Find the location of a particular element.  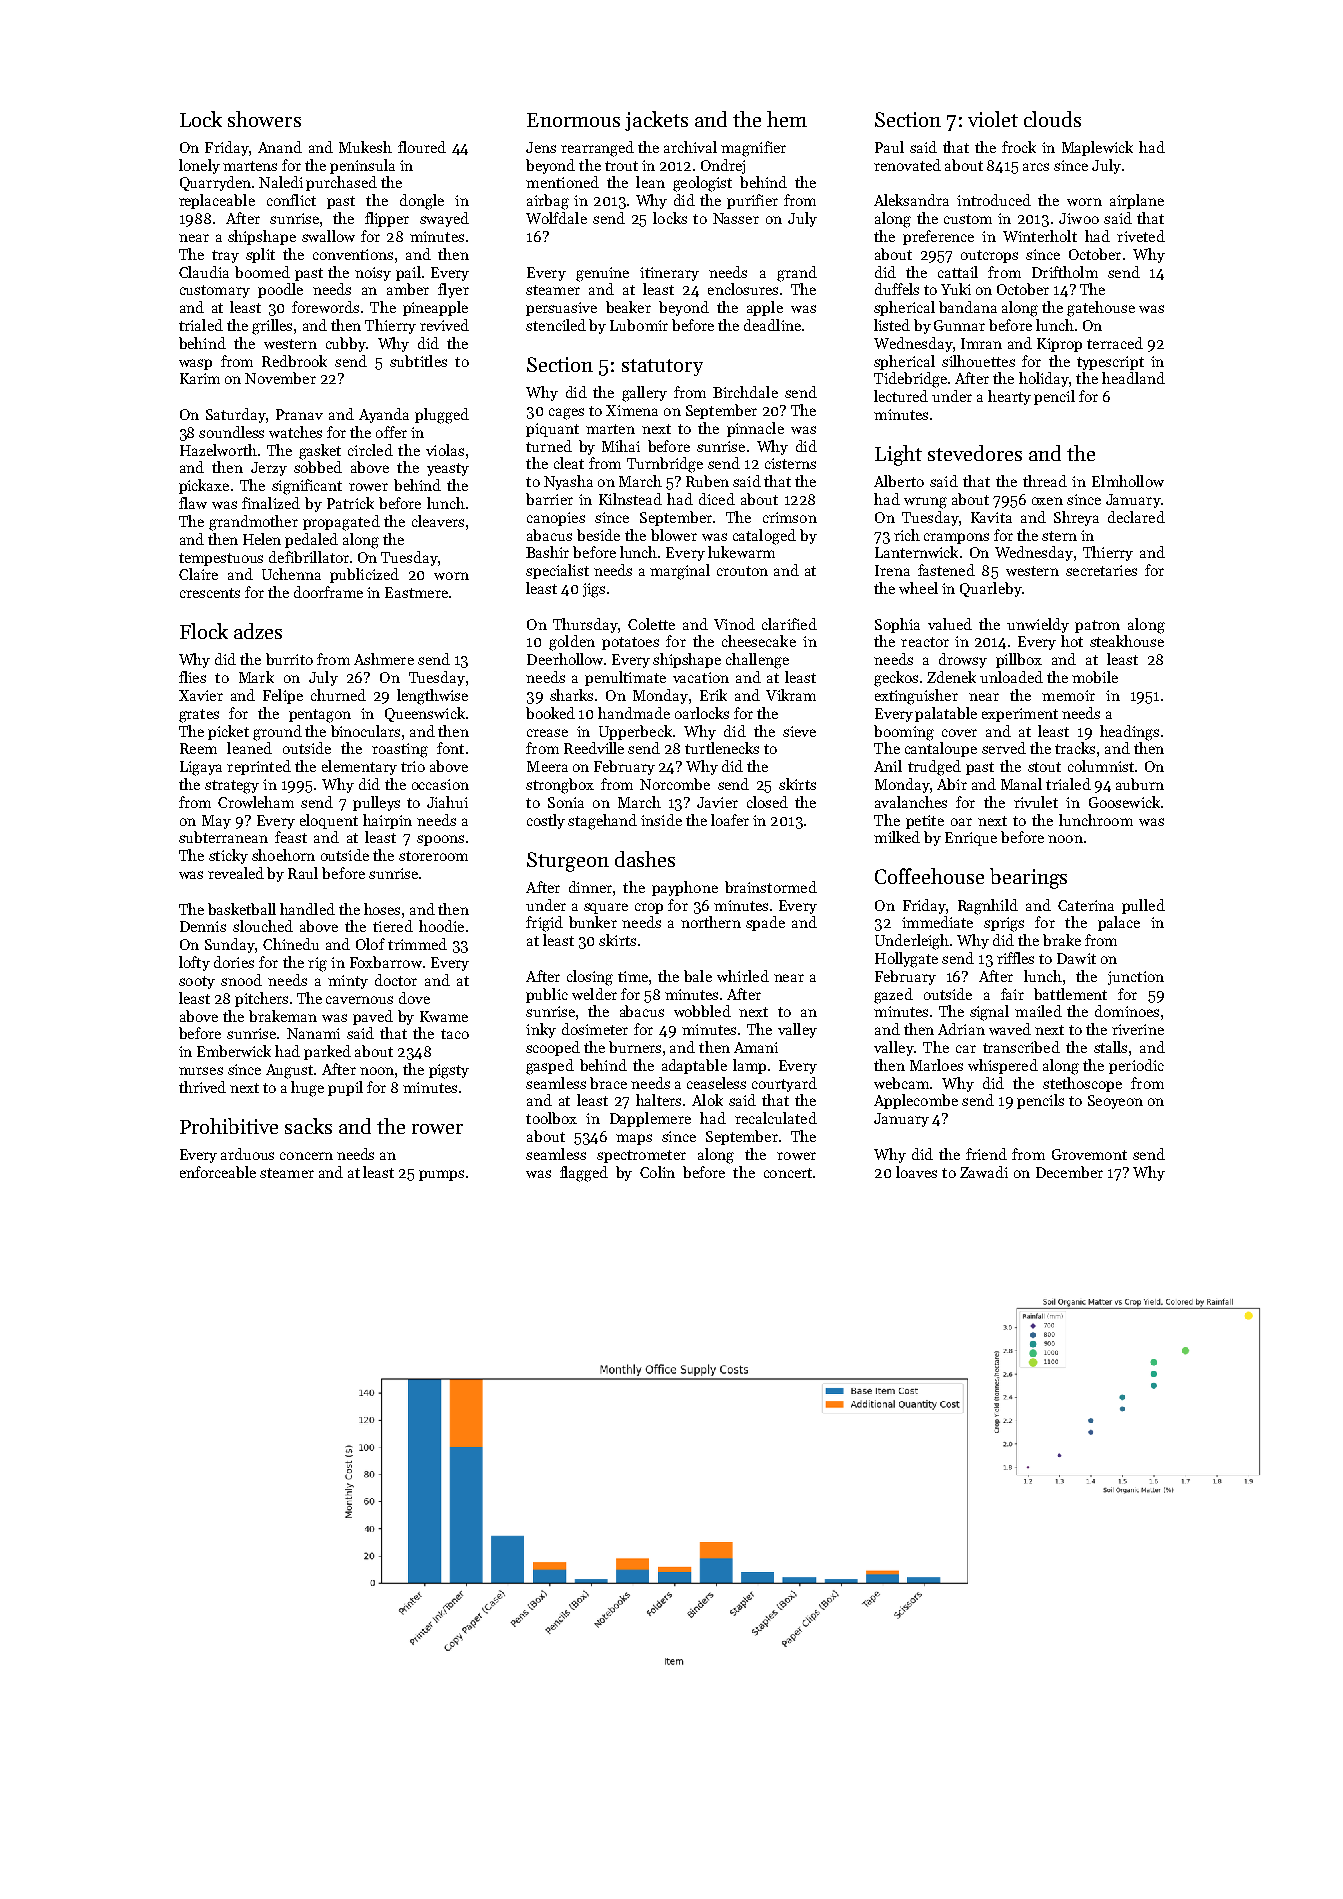

clouds is located at coordinates (1052, 119).
